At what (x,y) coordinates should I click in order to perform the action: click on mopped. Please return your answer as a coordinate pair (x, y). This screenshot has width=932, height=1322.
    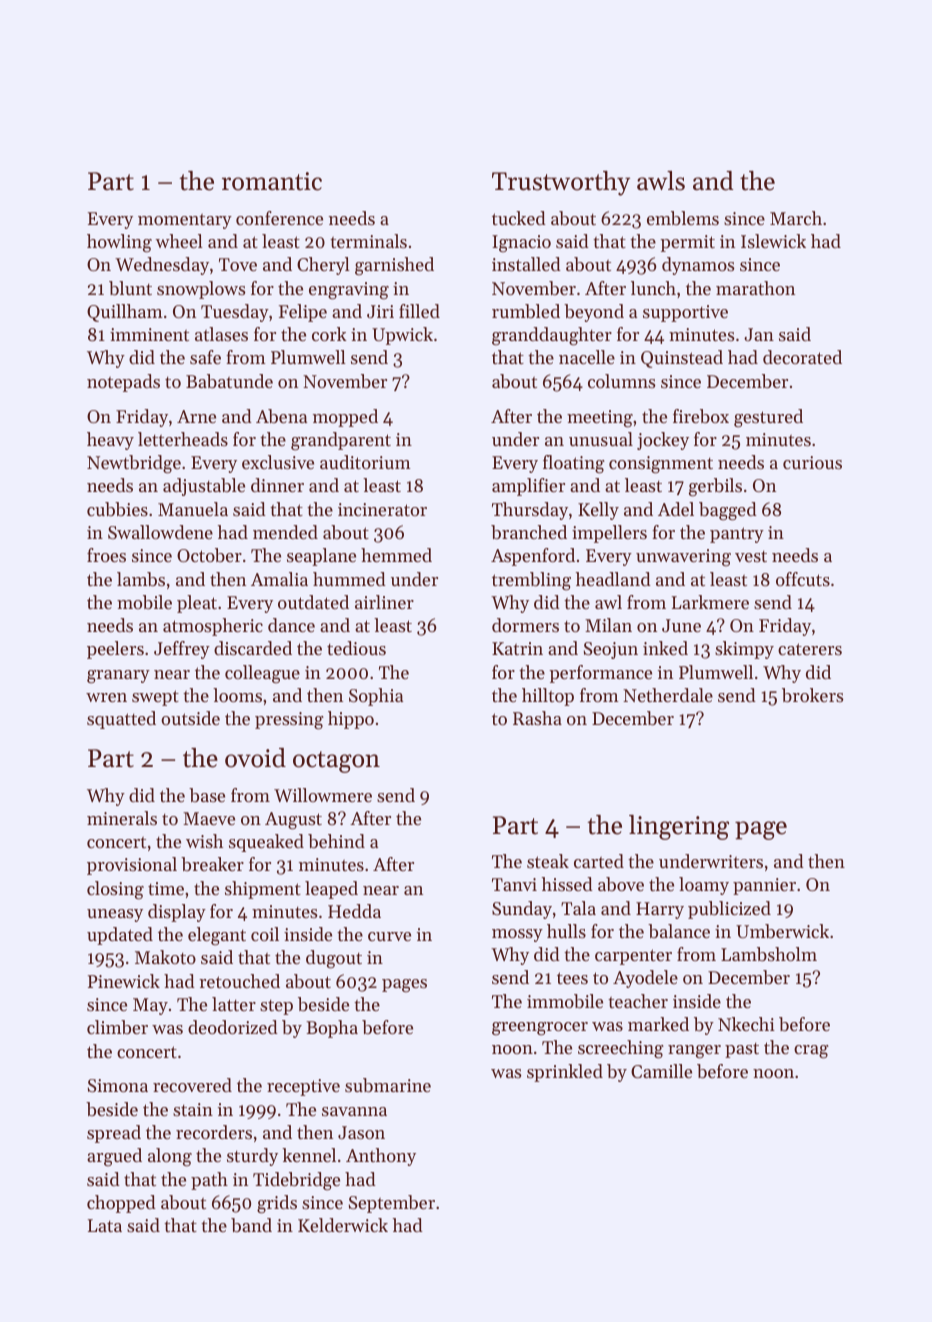
    Looking at the image, I should click on (345, 418).
